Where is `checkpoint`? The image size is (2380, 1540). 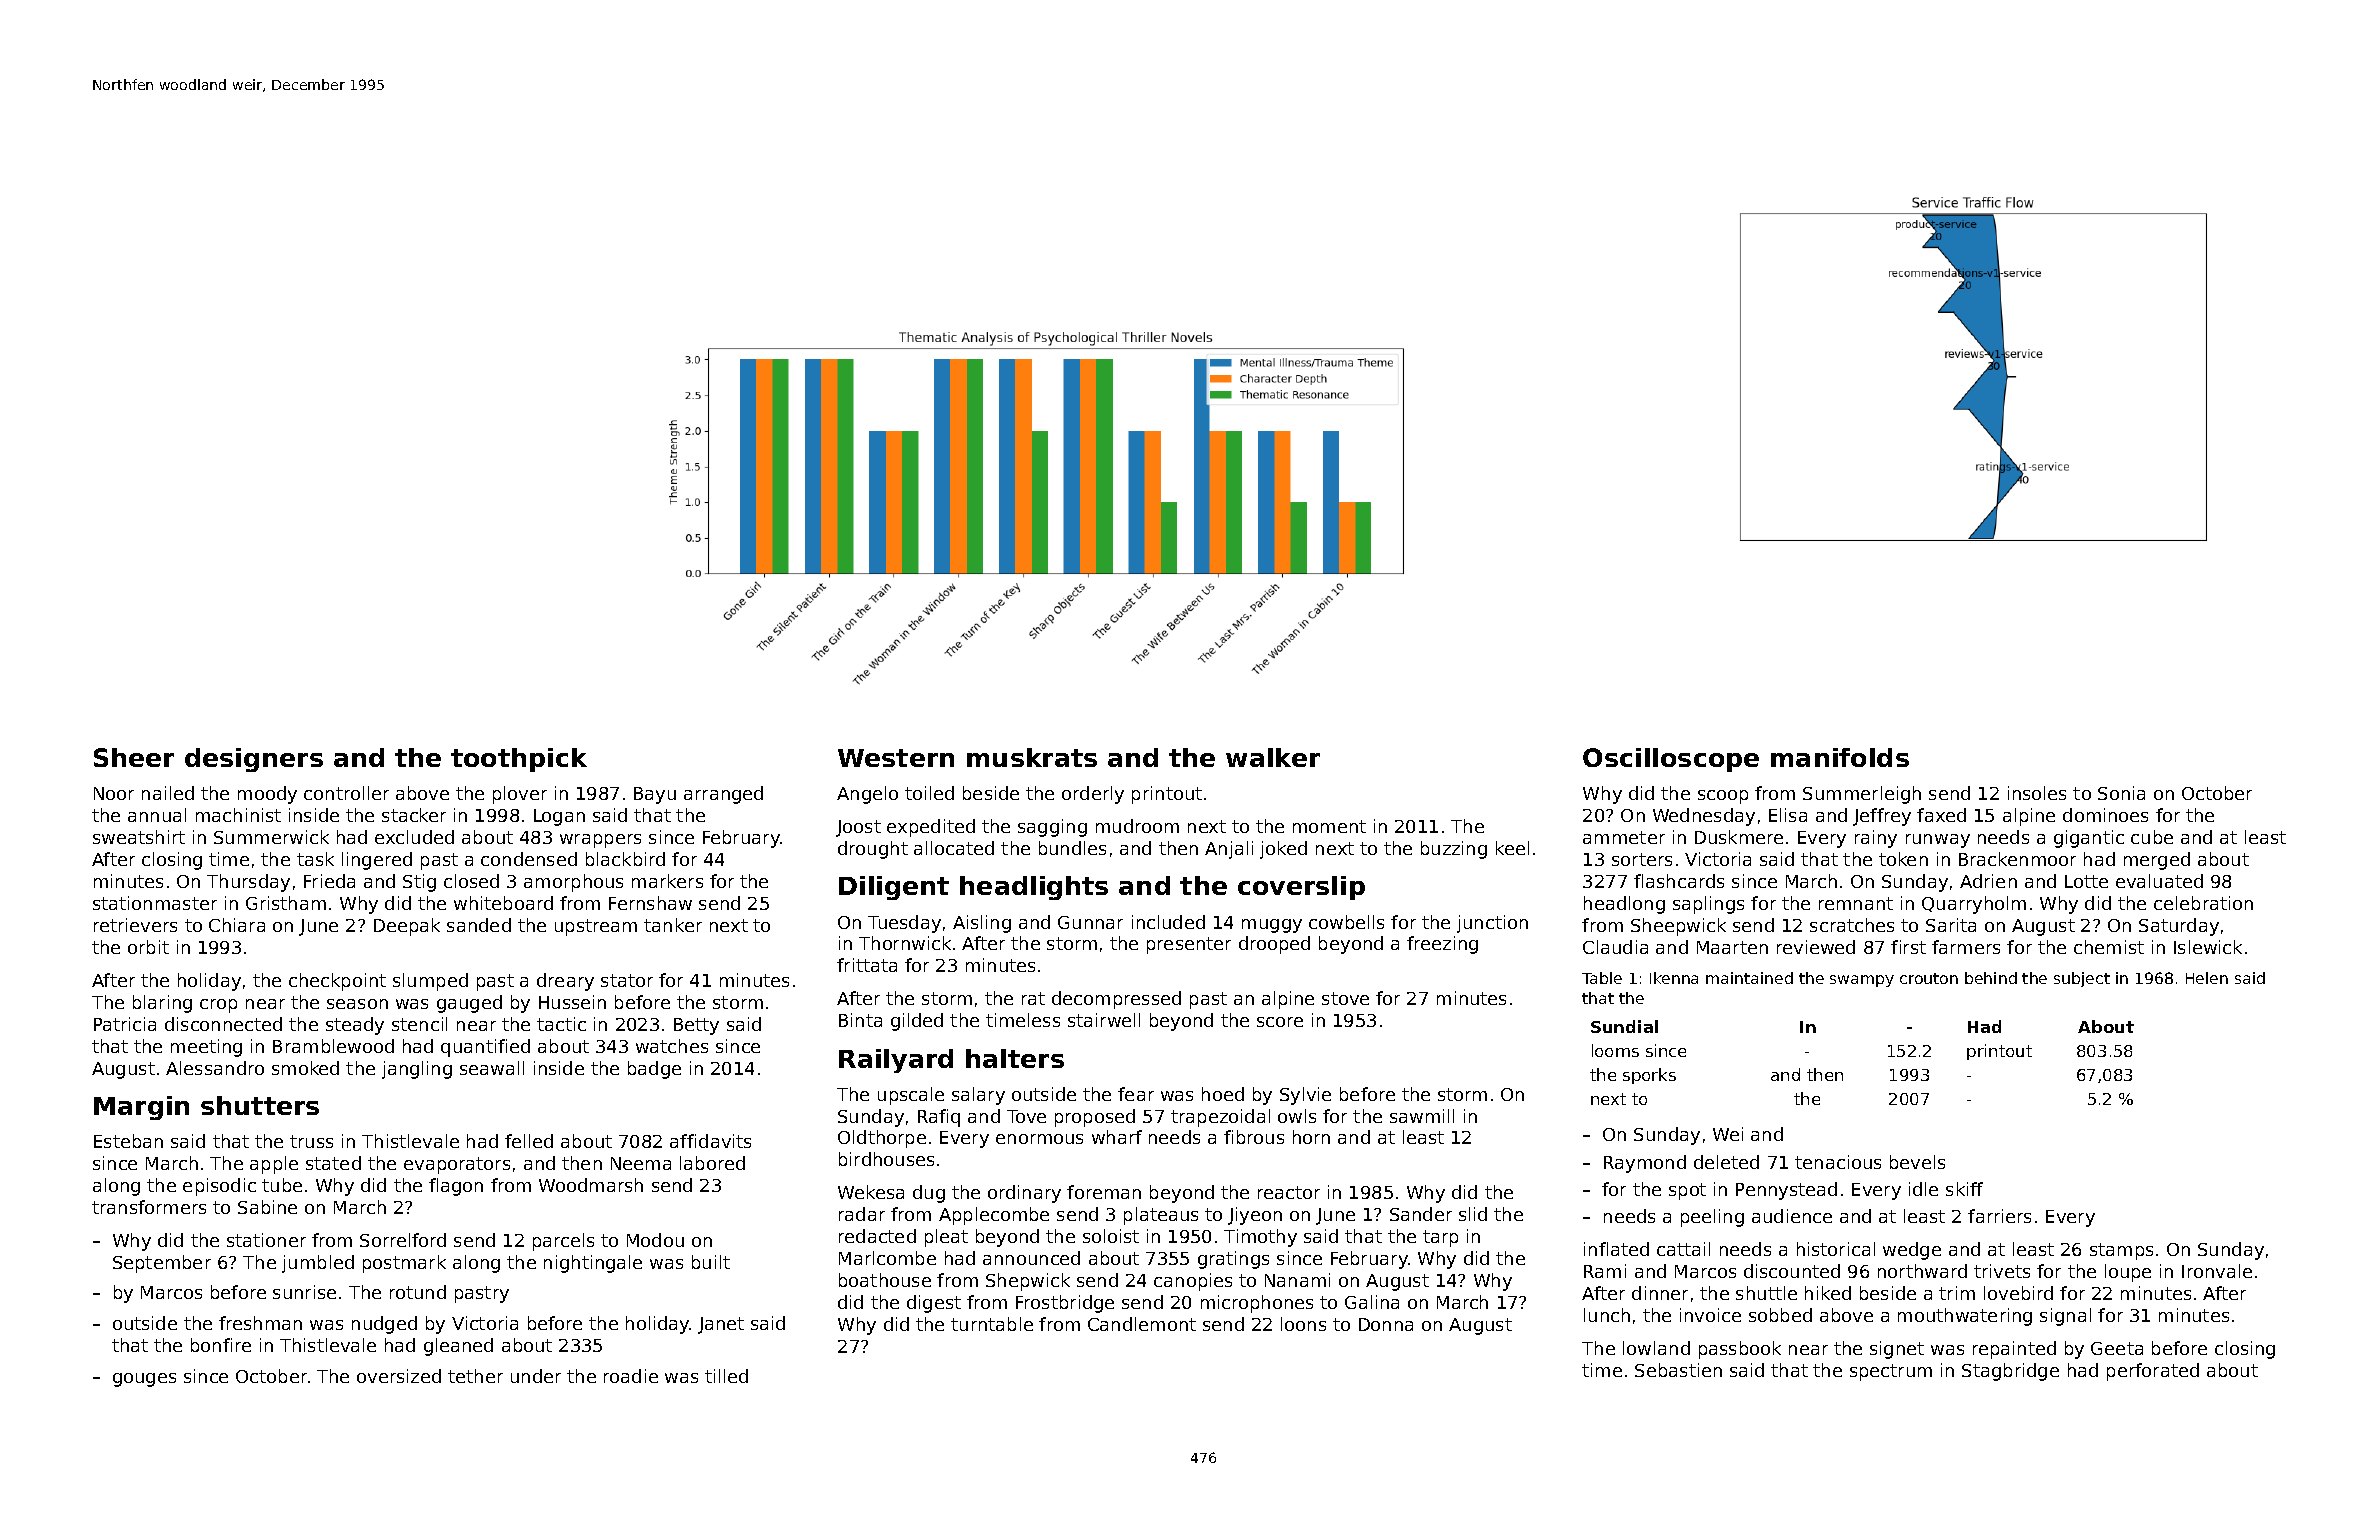 checkpoint is located at coordinates (337, 982).
